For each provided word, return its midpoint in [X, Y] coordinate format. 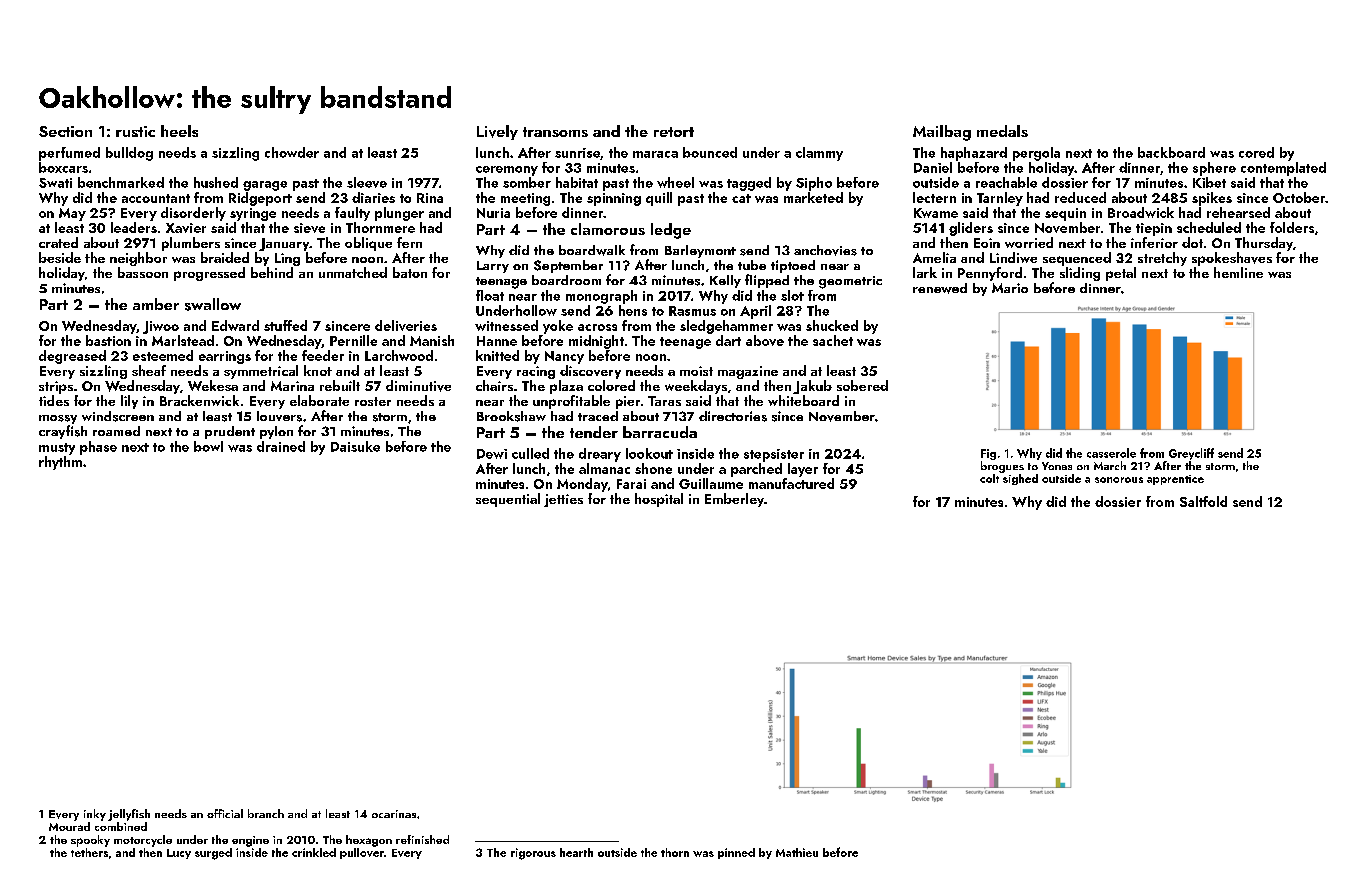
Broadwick [1141, 212]
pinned [736, 853]
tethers [89, 852]
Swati [55, 183]
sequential [508, 500]
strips [56, 387]
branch [266, 813]
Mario [1010, 288]
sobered [862, 385]
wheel [675, 182]
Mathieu [797, 852]
